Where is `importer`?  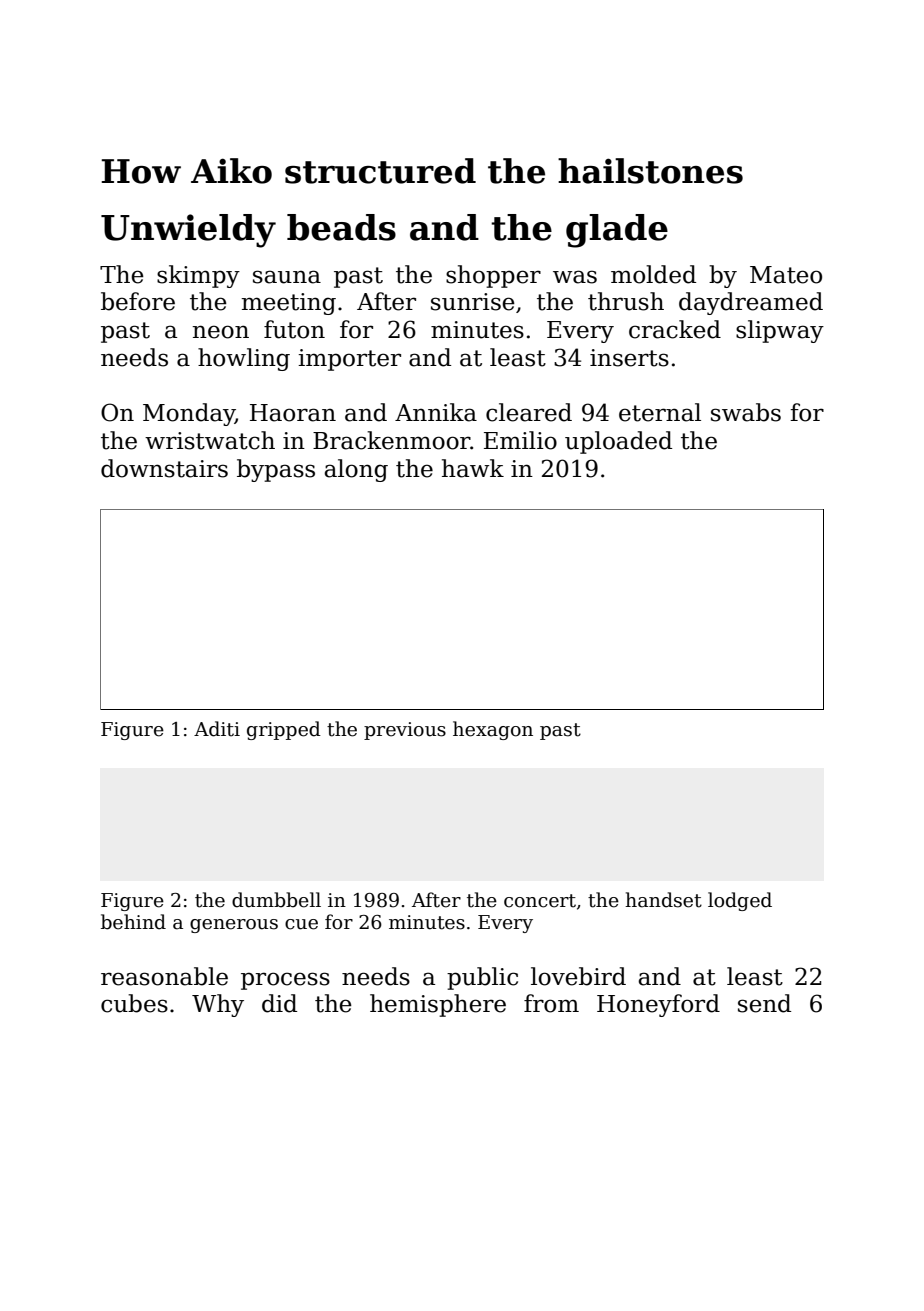
importer is located at coordinates (349, 360).
